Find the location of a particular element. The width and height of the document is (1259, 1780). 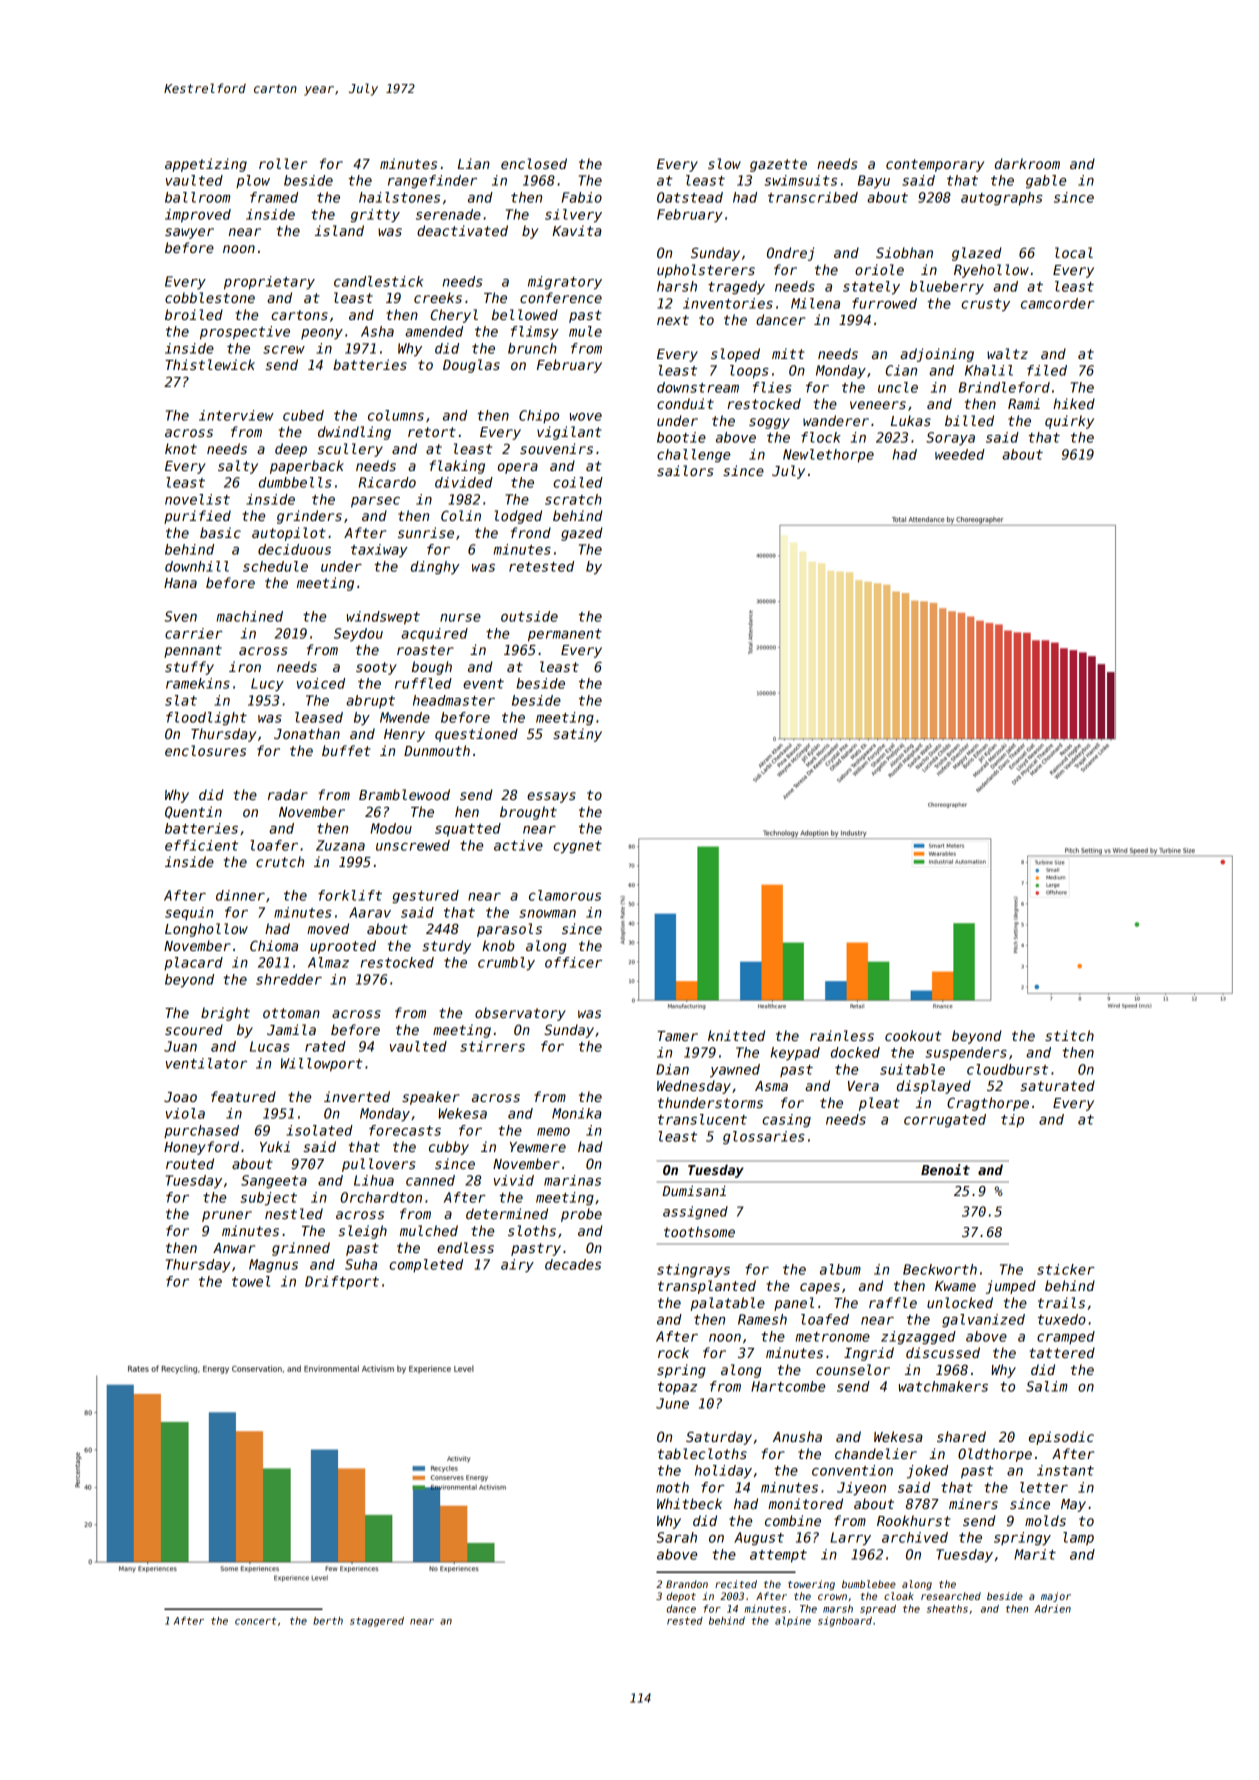

darkroom is located at coordinates (1027, 163).
